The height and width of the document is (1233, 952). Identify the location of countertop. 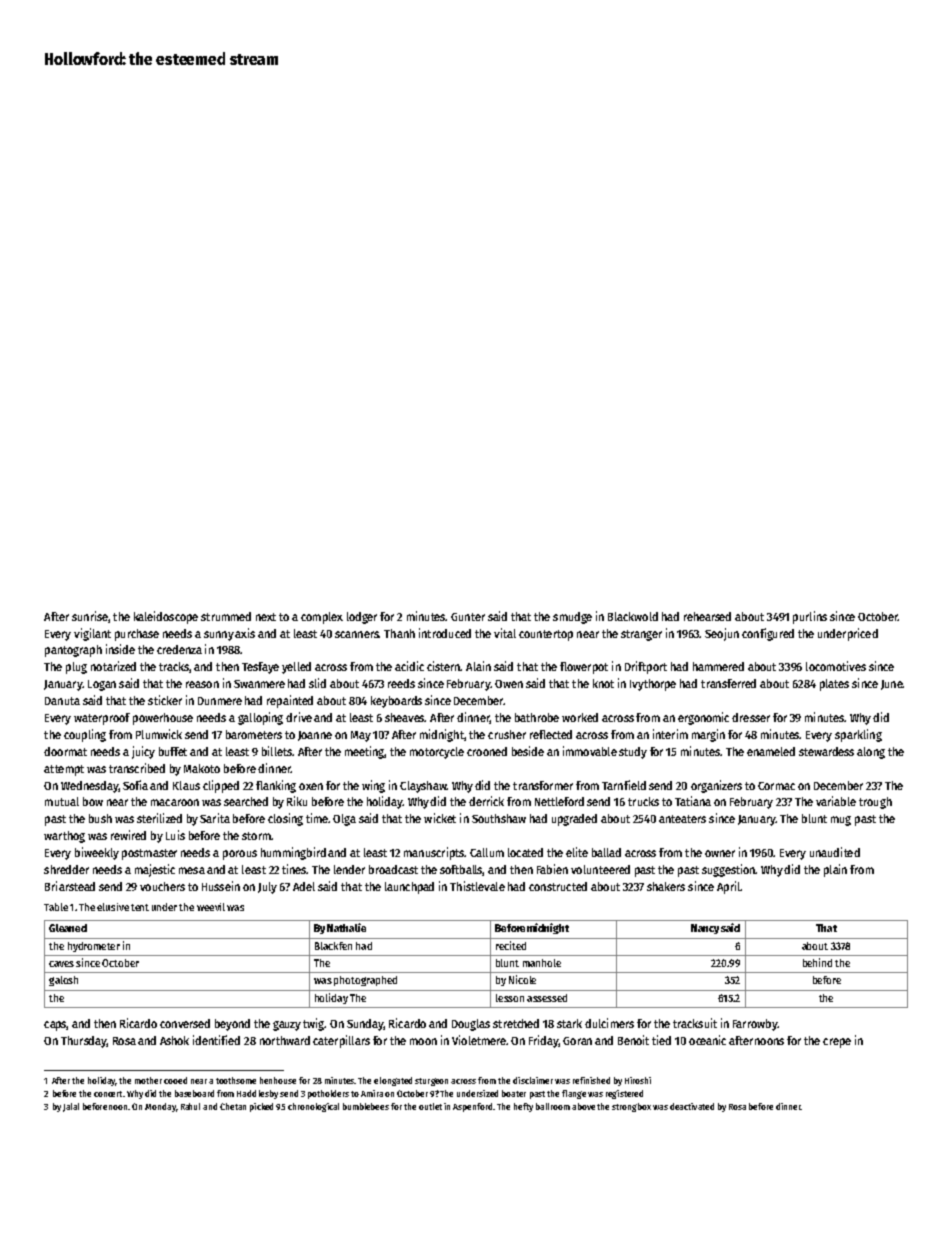
(546, 635).
